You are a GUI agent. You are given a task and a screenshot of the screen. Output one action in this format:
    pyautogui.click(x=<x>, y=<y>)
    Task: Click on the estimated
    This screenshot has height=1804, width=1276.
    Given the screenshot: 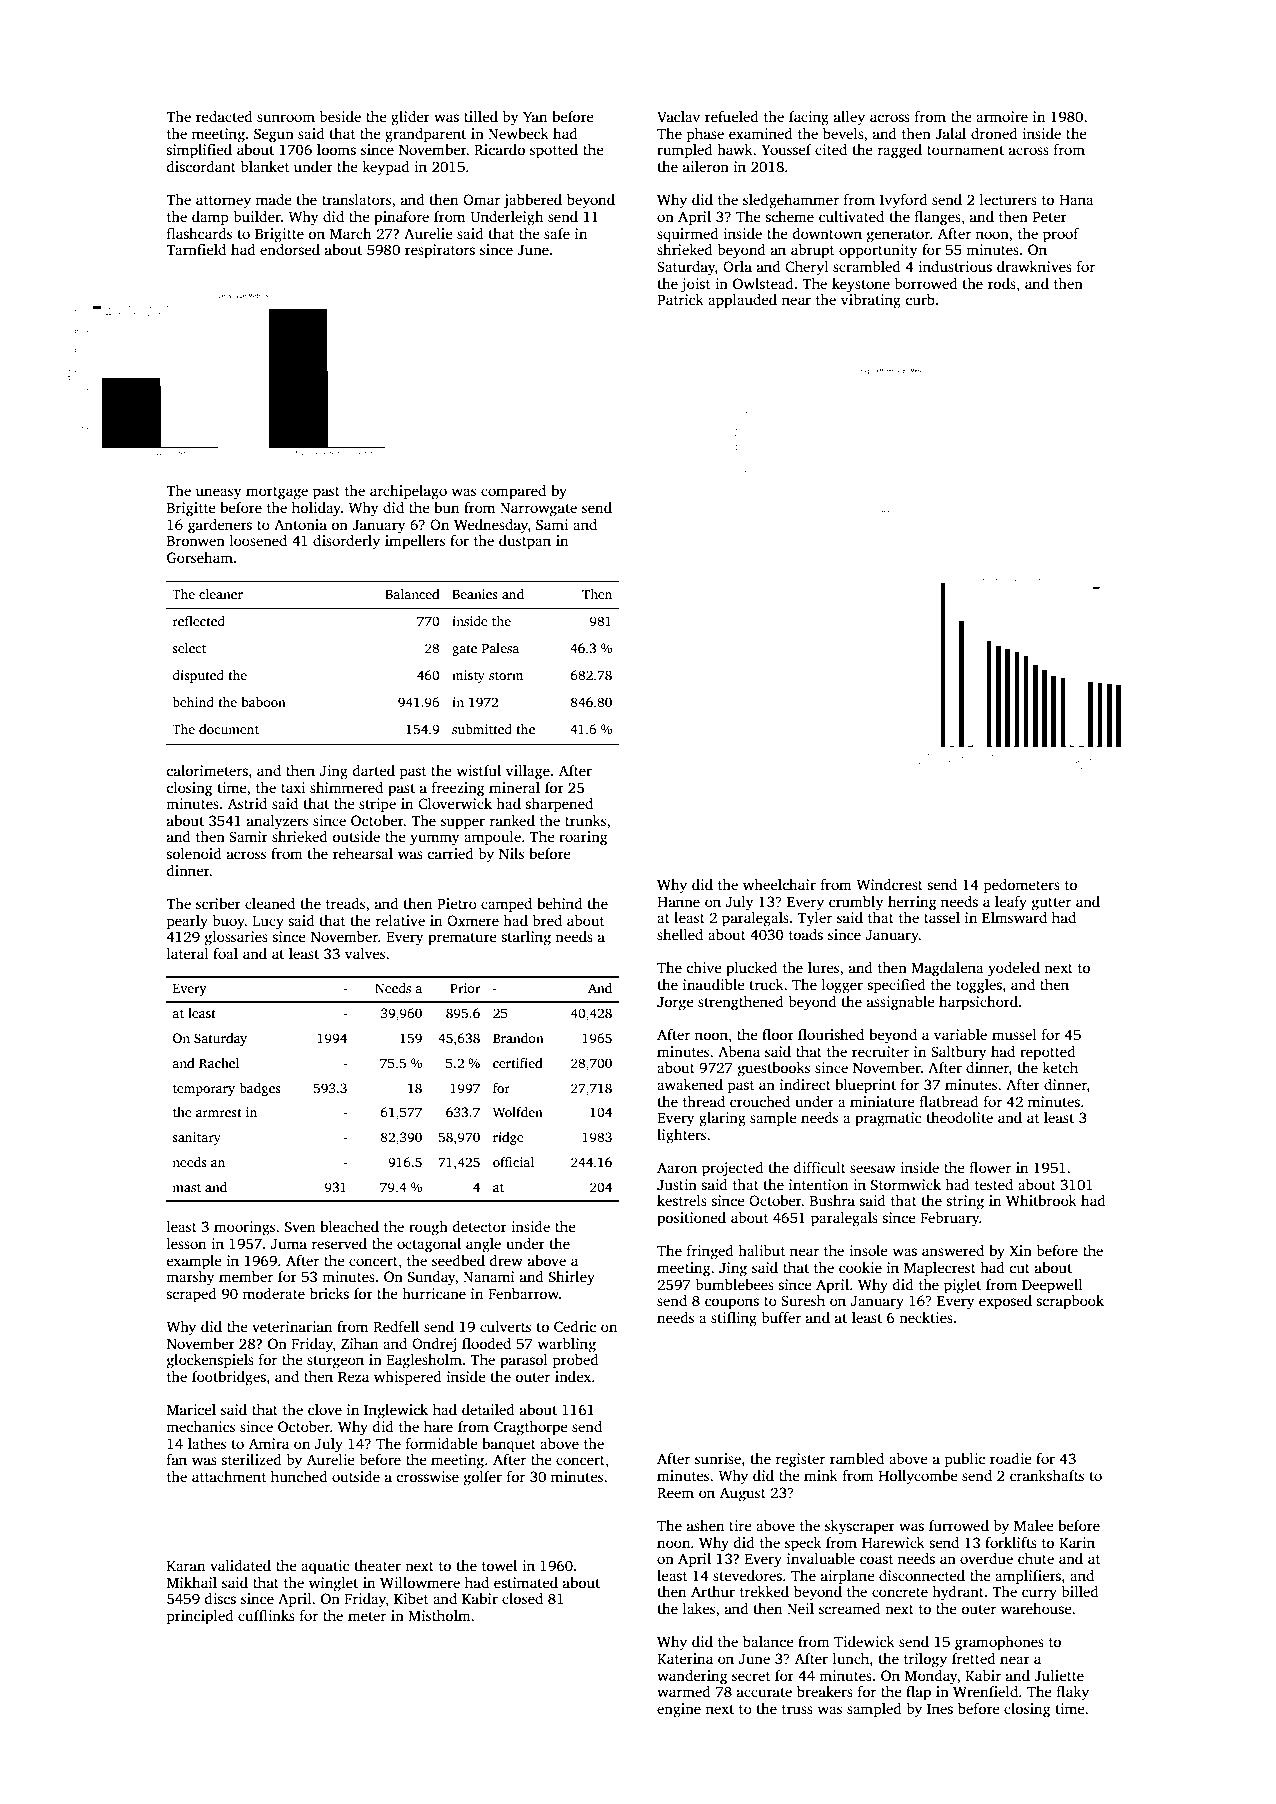 What is the action you would take?
    pyautogui.click(x=526, y=1582)
